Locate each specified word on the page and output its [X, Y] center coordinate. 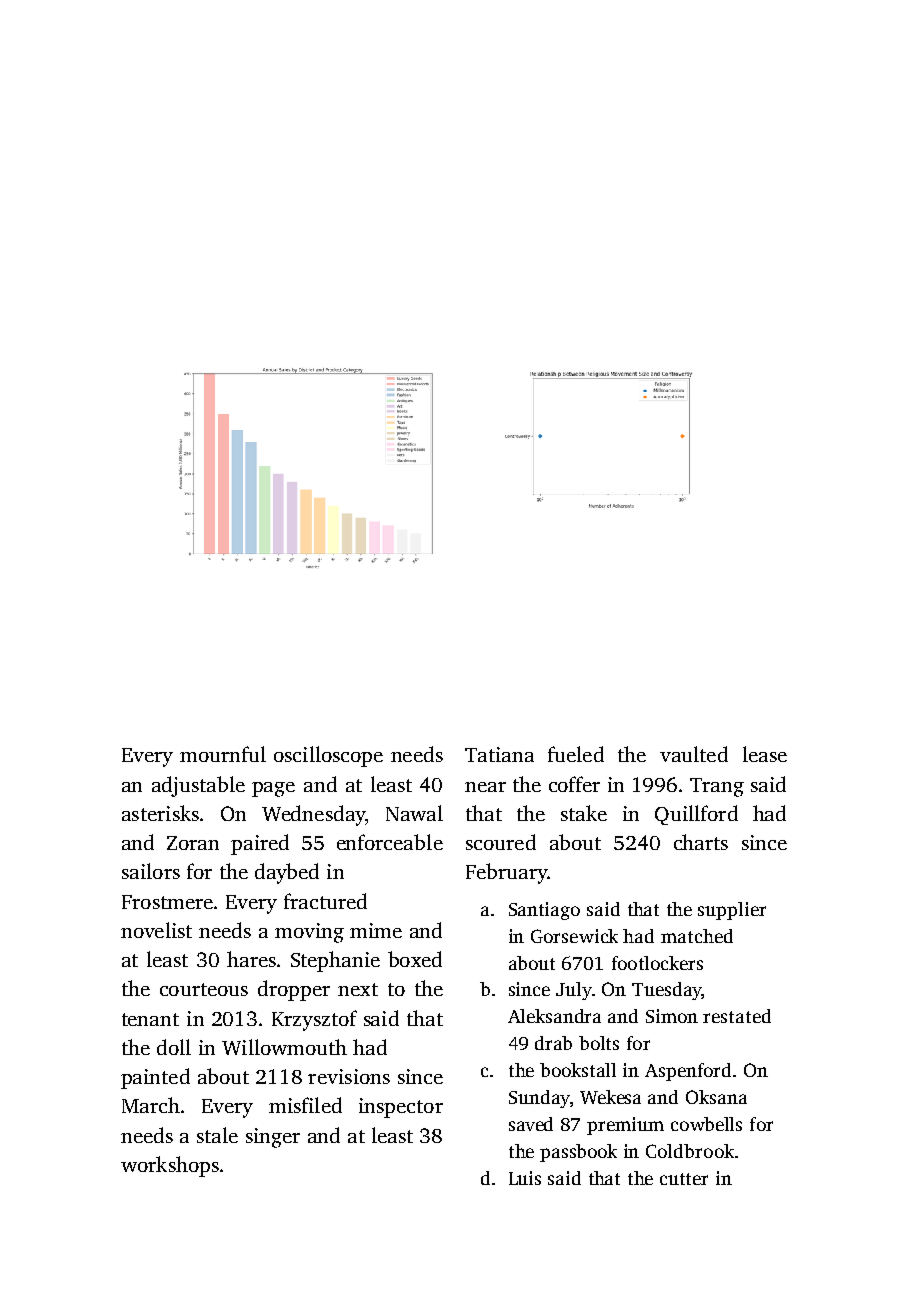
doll [174, 1047]
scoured [501, 842]
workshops [170, 1166]
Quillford [696, 815]
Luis [525, 1178]
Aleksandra [554, 1016]
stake [584, 813]
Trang [717, 787]
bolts [599, 1043]
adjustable [198, 786]
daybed [287, 873]
